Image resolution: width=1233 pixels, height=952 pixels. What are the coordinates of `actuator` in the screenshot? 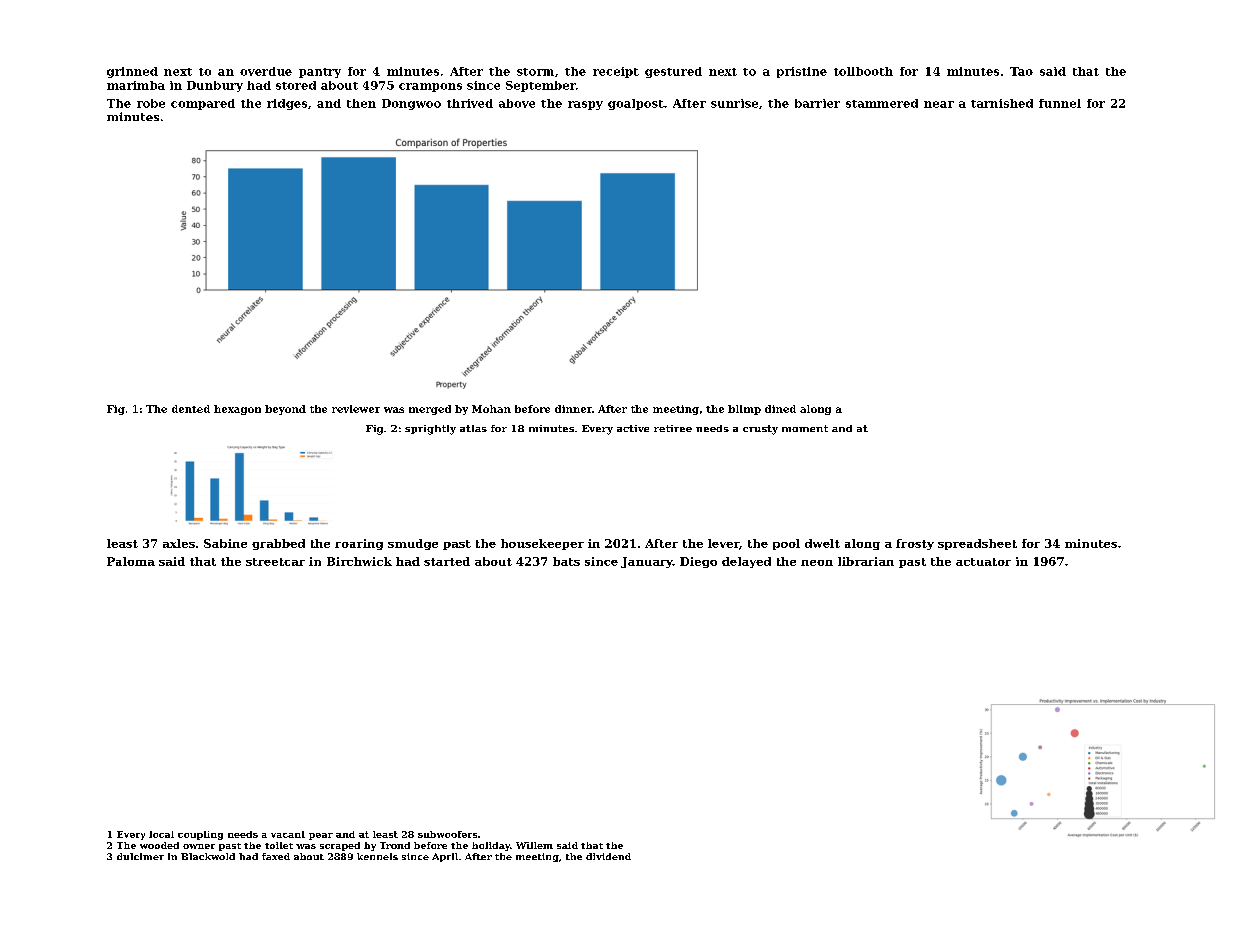 It's located at (983, 562).
